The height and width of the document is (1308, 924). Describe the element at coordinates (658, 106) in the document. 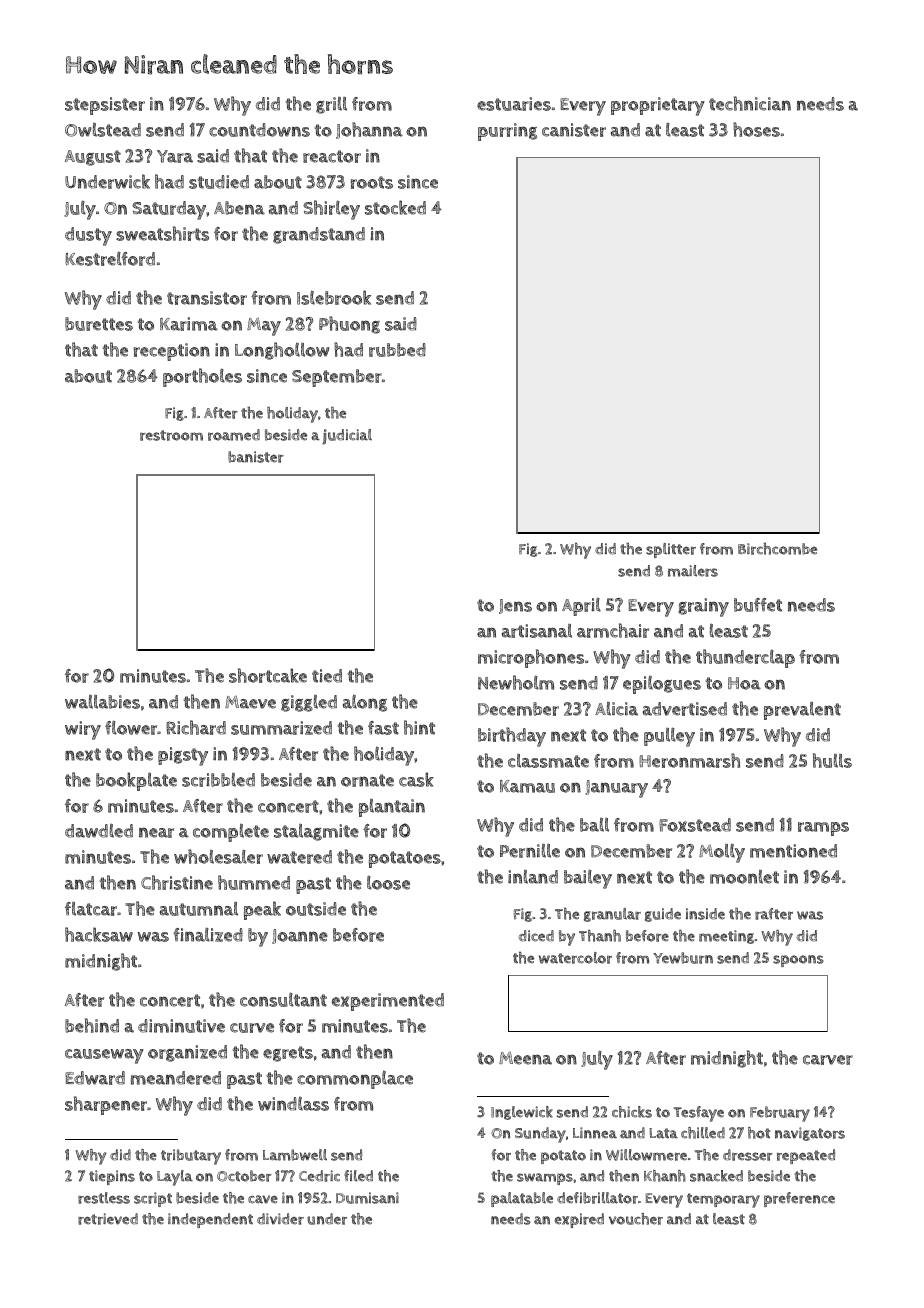

I see `proprietary` at that location.
